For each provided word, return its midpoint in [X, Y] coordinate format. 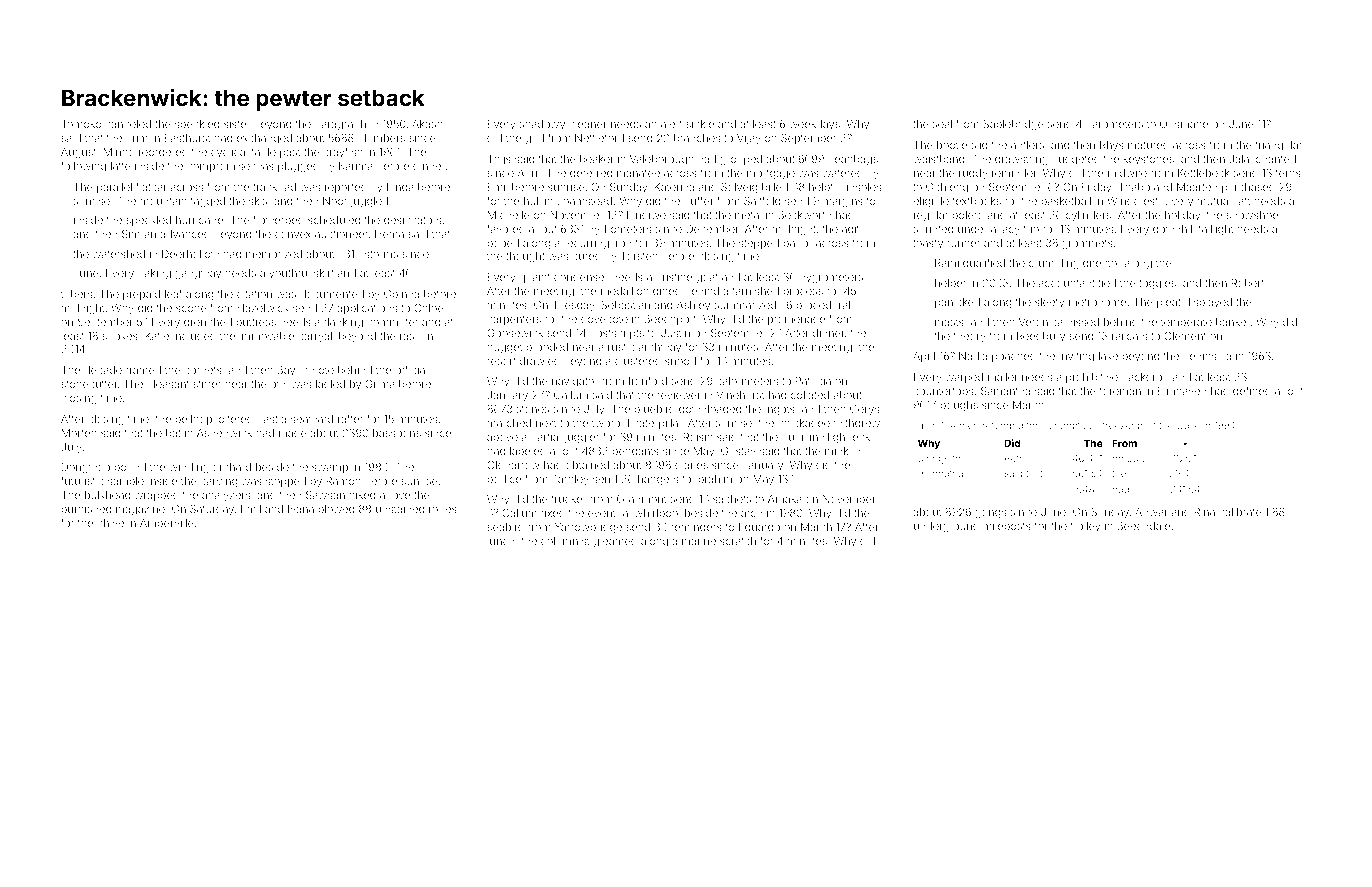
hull [532, 201]
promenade [796, 320]
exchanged [264, 139]
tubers [76, 294]
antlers [1027, 145]
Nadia [973, 356]
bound [130, 467]
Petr [1013, 458]
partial [546, 438]
